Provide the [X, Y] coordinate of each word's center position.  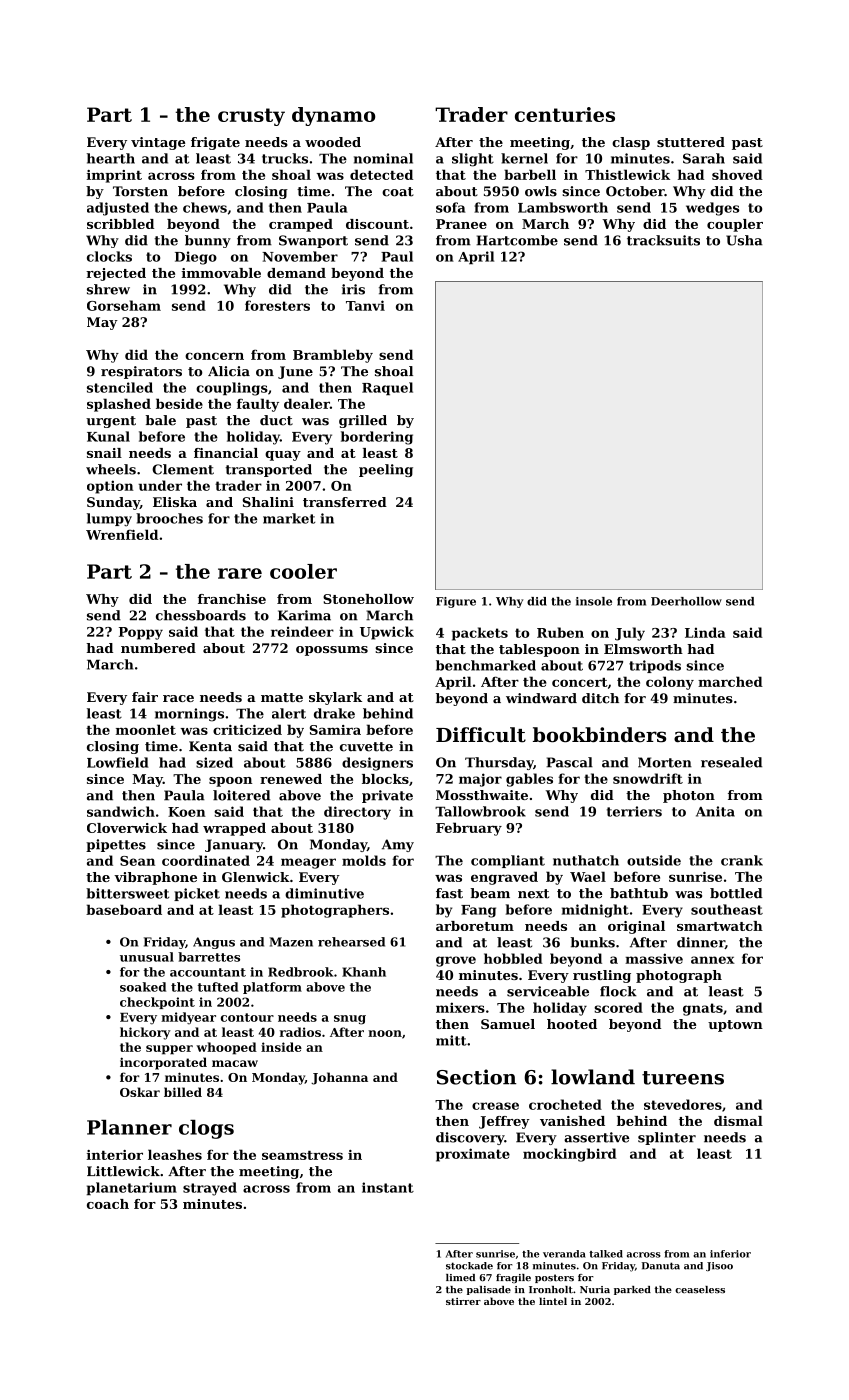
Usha [744, 240]
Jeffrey [504, 1122]
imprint [114, 176]
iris [353, 289]
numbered [158, 648]
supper [169, 1050]
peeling [386, 470]
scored [618, 1007]
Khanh [364, 972]
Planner [129, 1127]
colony [670, 683]
